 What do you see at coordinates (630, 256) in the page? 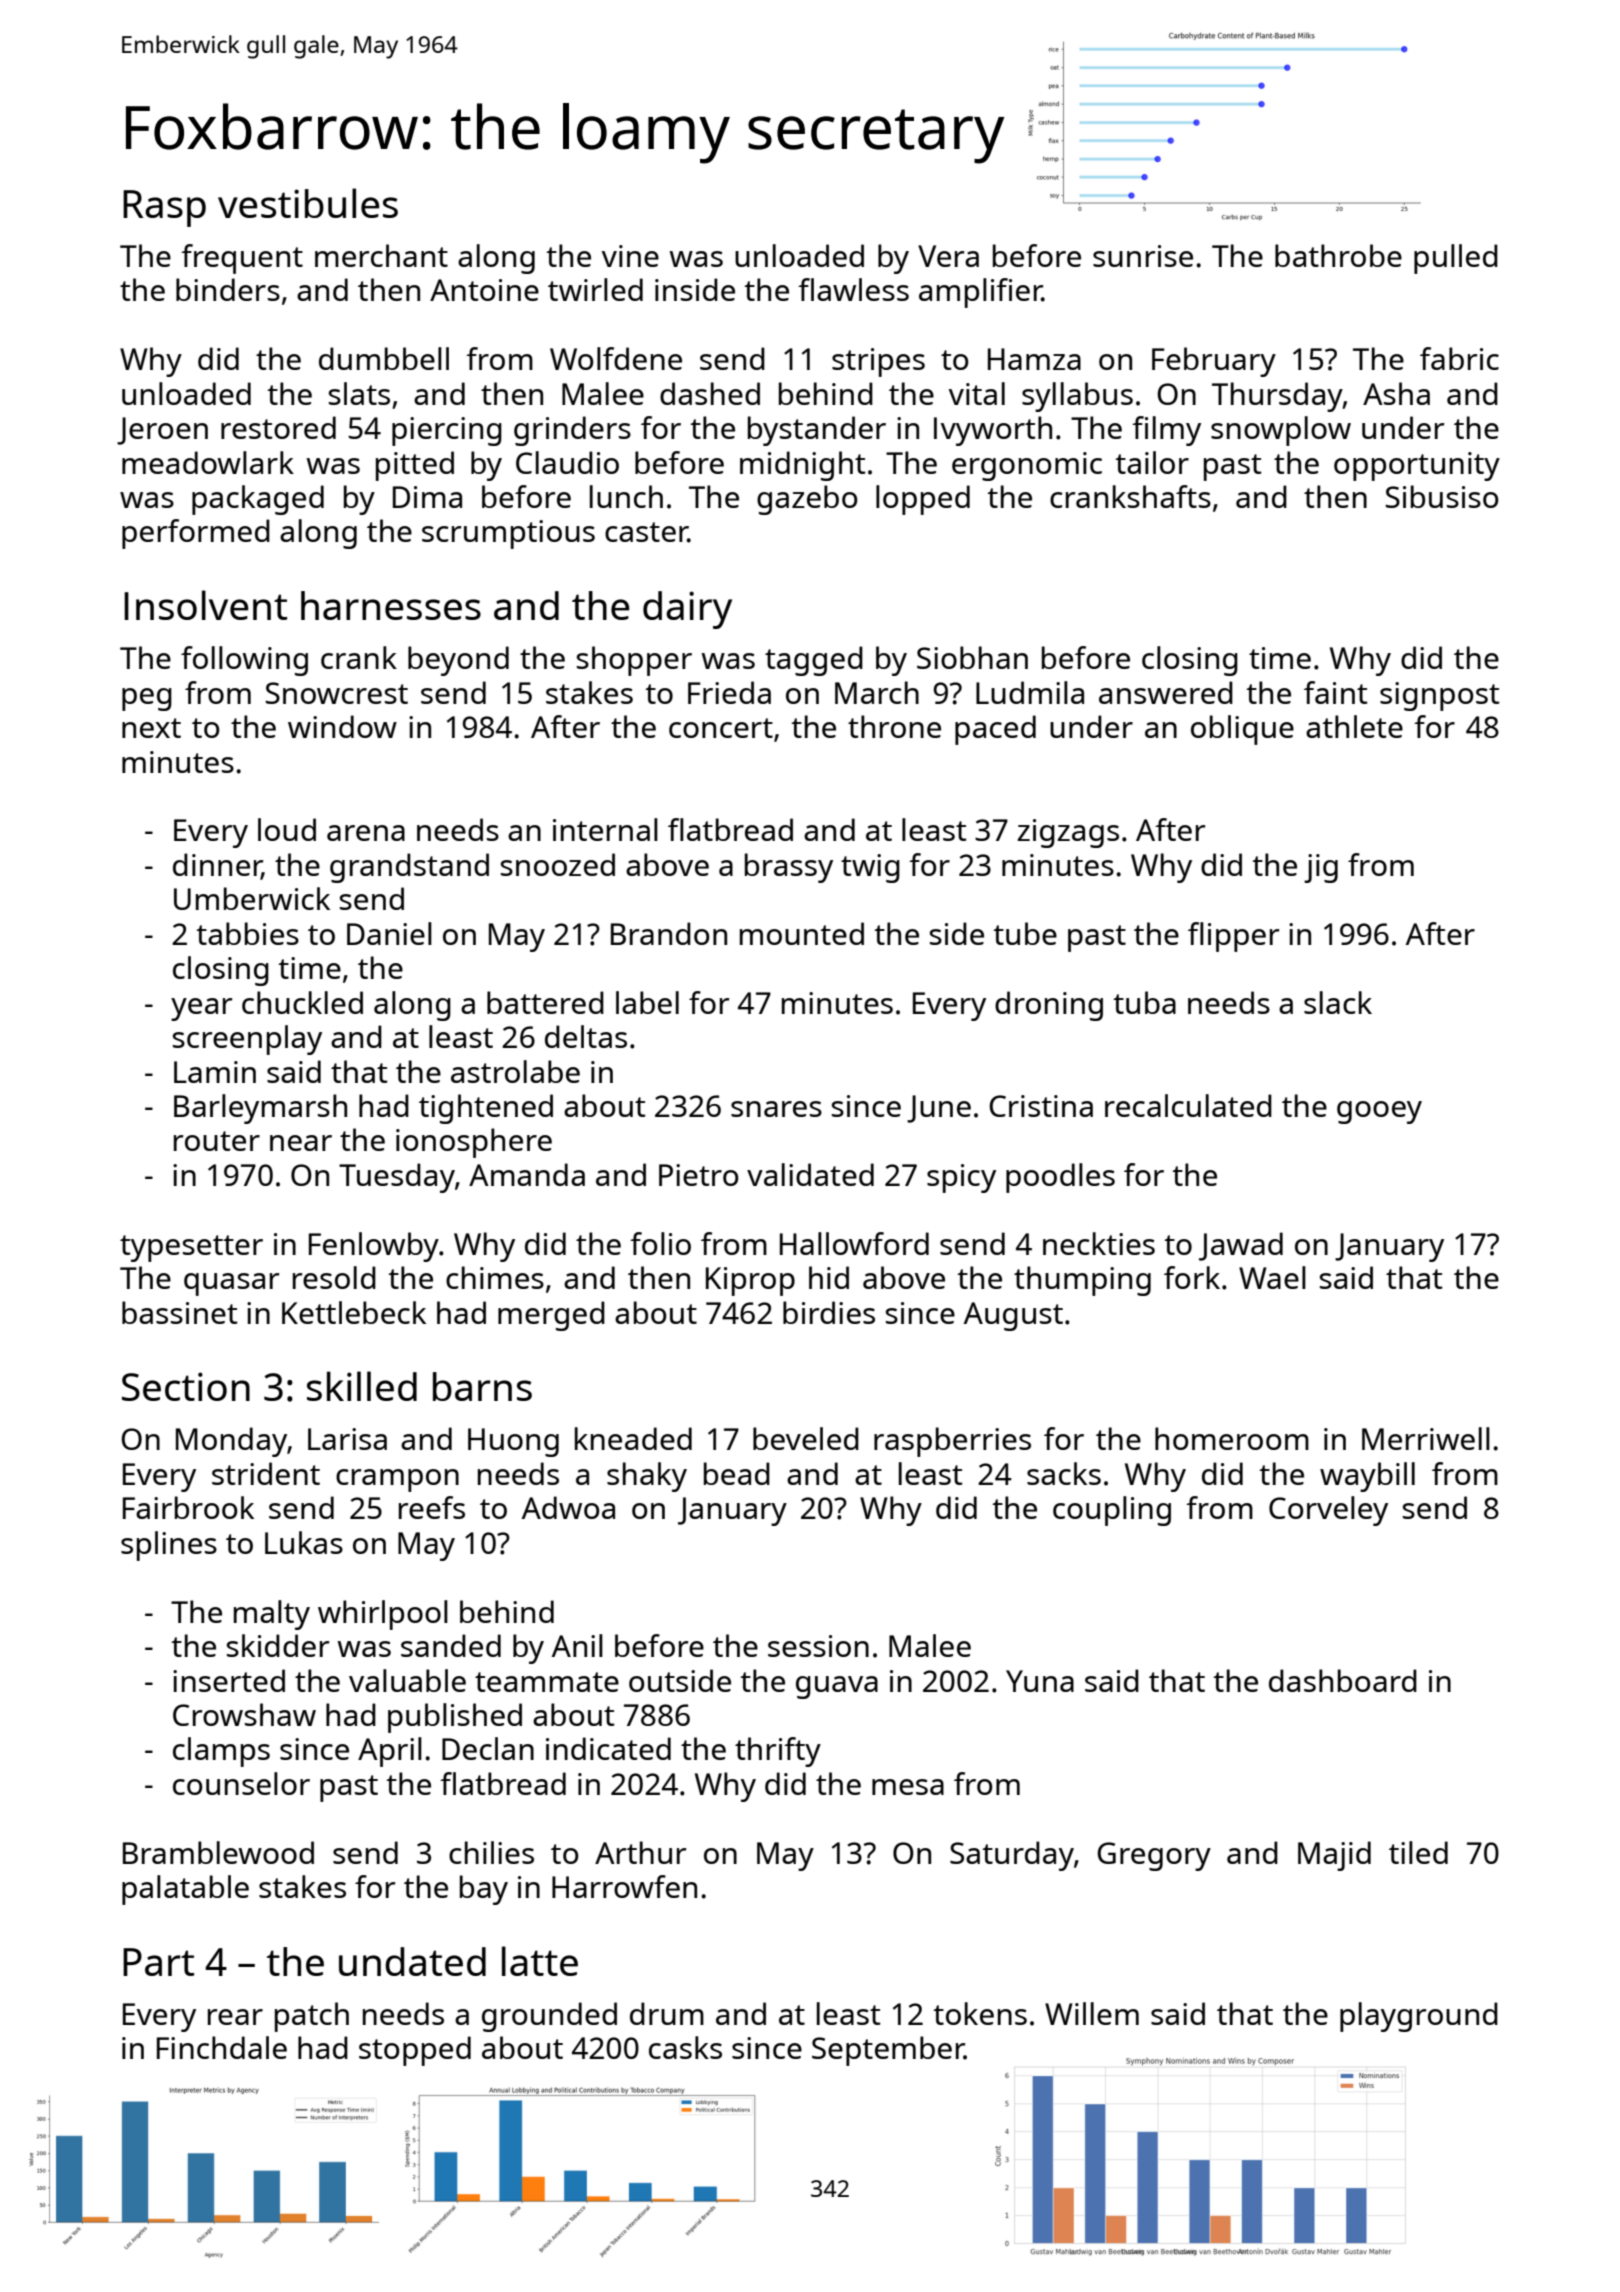
I see `vine` at bounding box center [630, 256].
